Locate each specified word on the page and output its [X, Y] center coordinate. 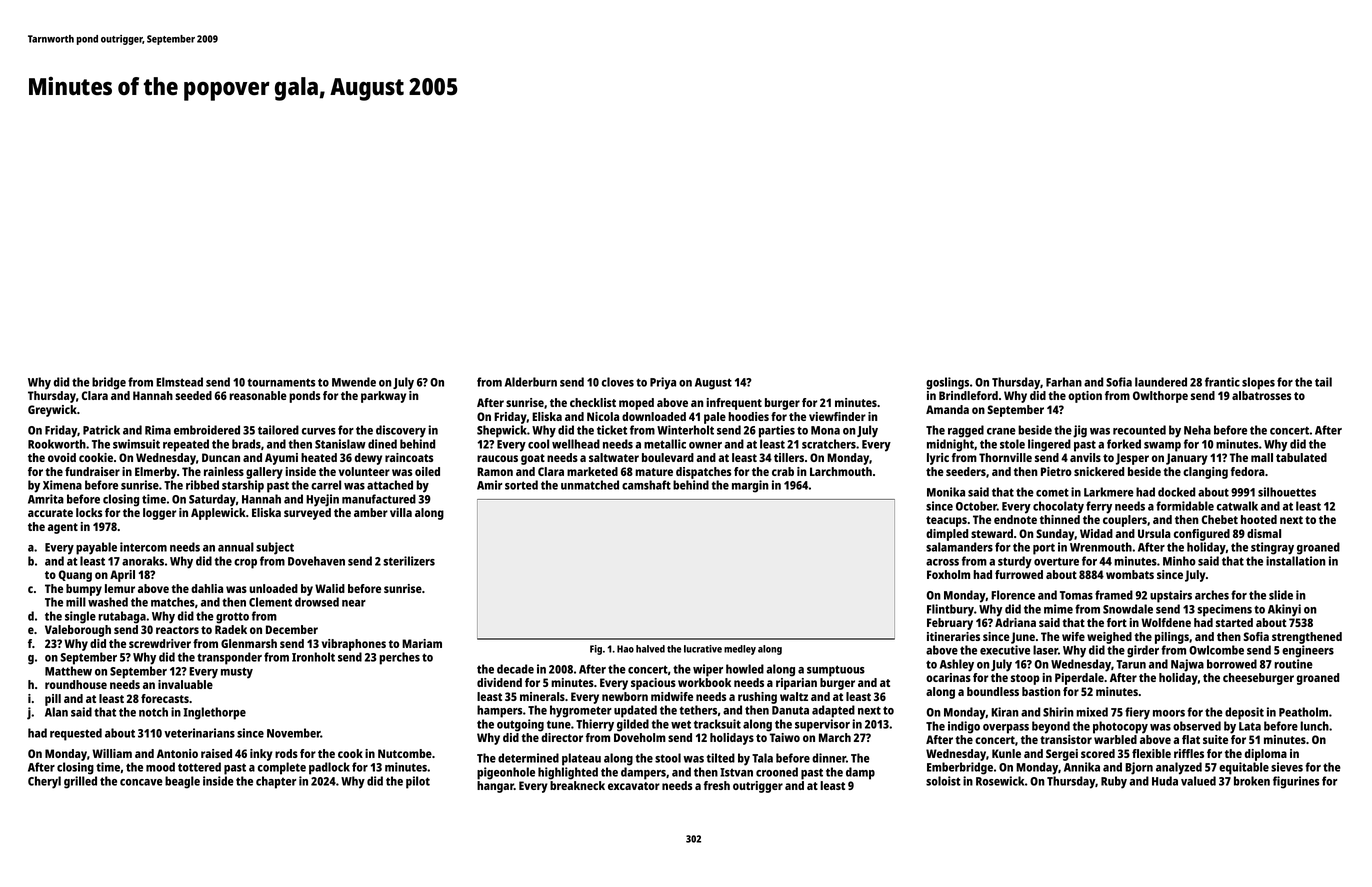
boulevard [668, 457]
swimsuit [136, 444]
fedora [1248, 471]
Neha [1197, 430]
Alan [56, 712]
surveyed [307, 514]
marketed [592, 471]
